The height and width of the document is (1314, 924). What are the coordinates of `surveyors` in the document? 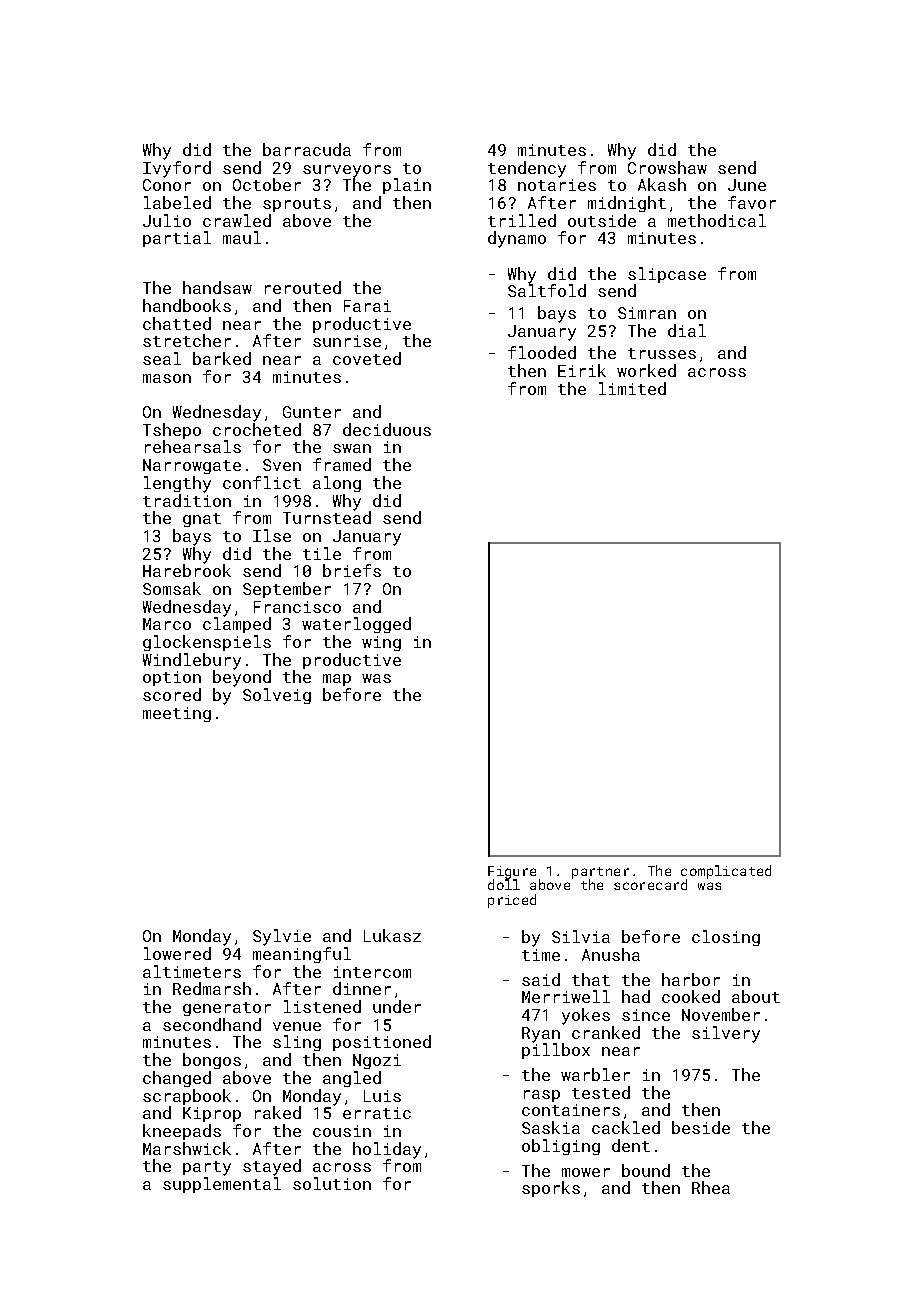 It's located at (347, 171).
